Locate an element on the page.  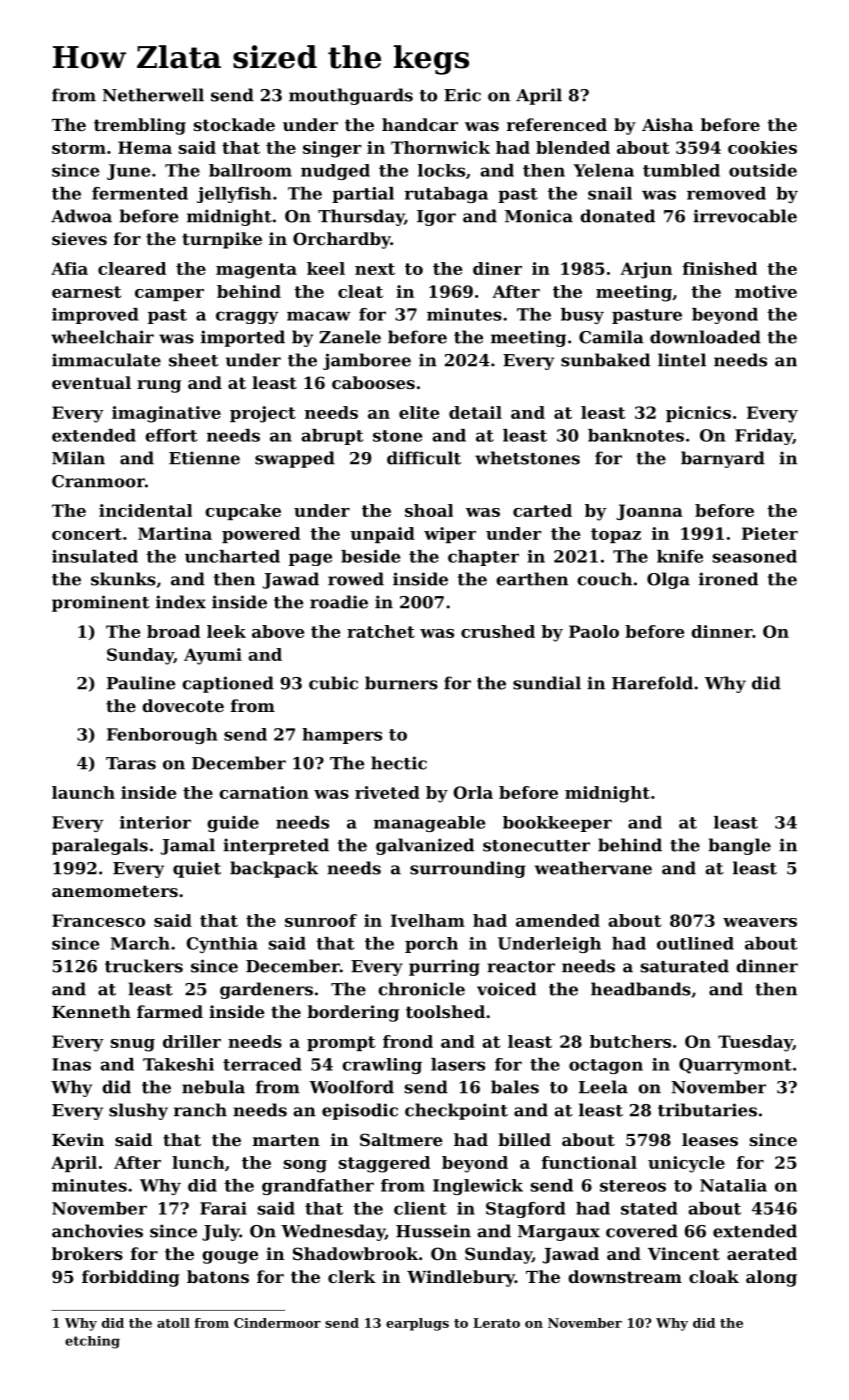
crushed is located at coordinates (498, 631).
